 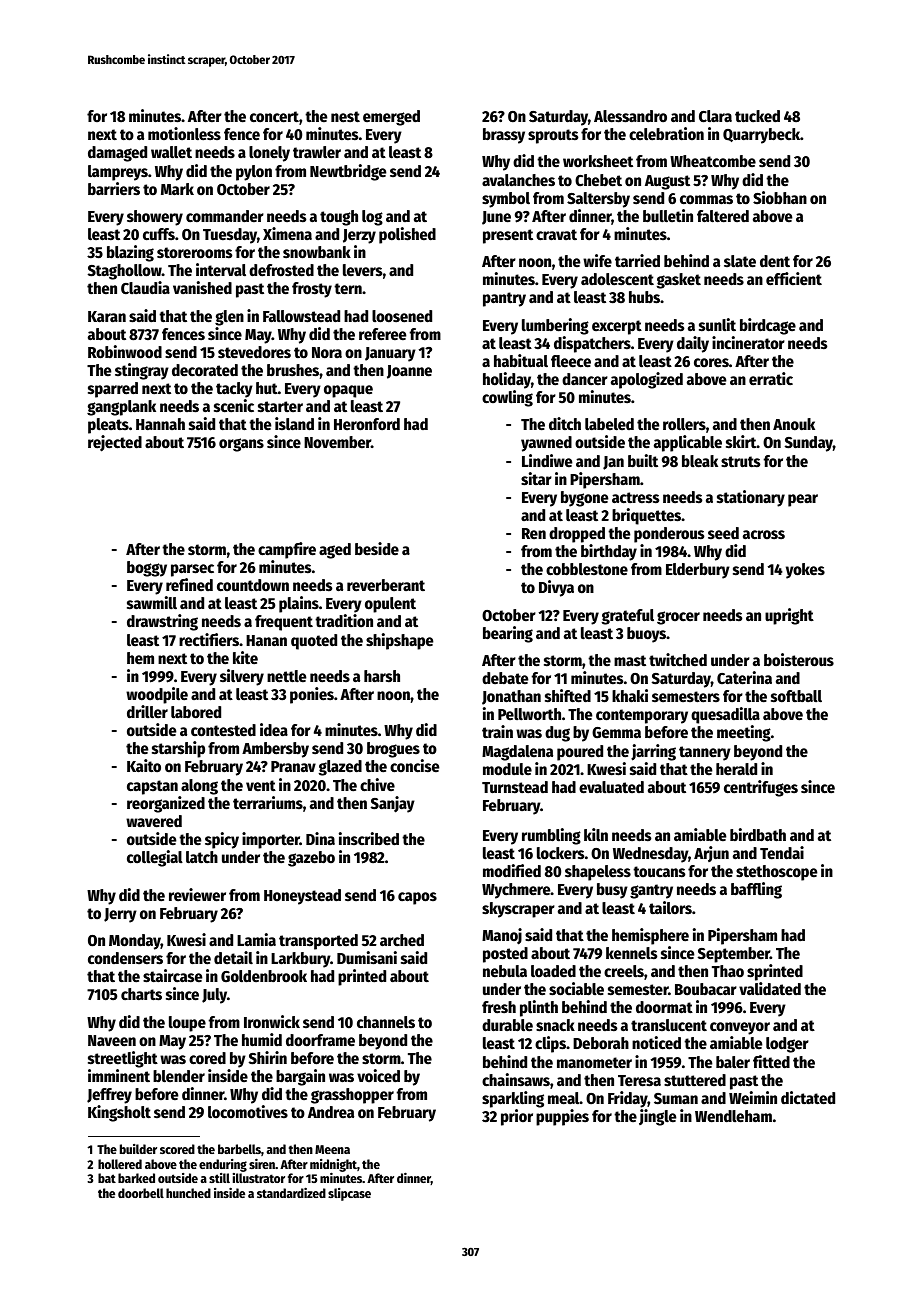 What do you see at coordinates (340, 768) in the image?
I see `glazed` at bounding box center [340, 768].
